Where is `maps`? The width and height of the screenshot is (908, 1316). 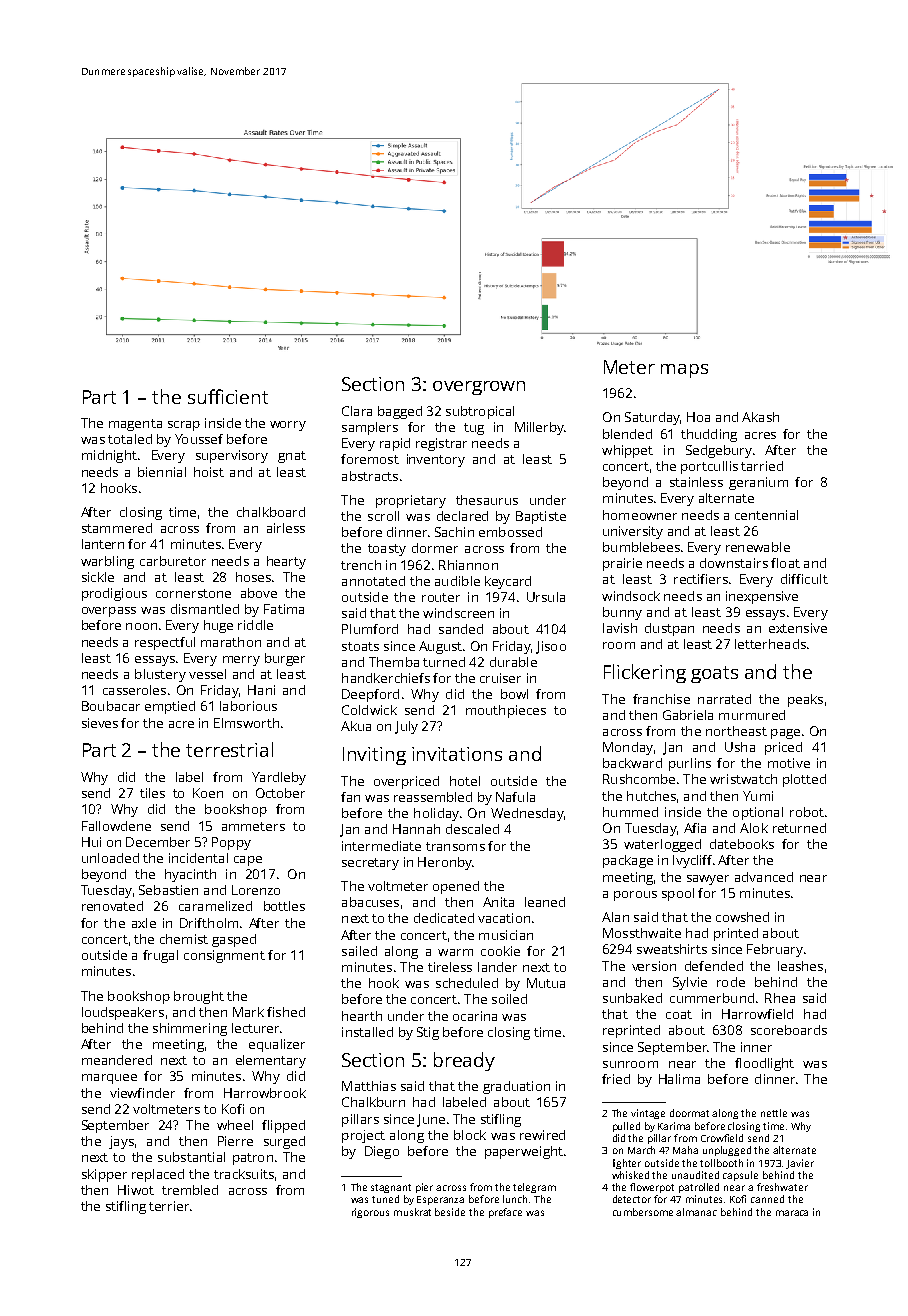 maps is located at coordinates (684, 371).
